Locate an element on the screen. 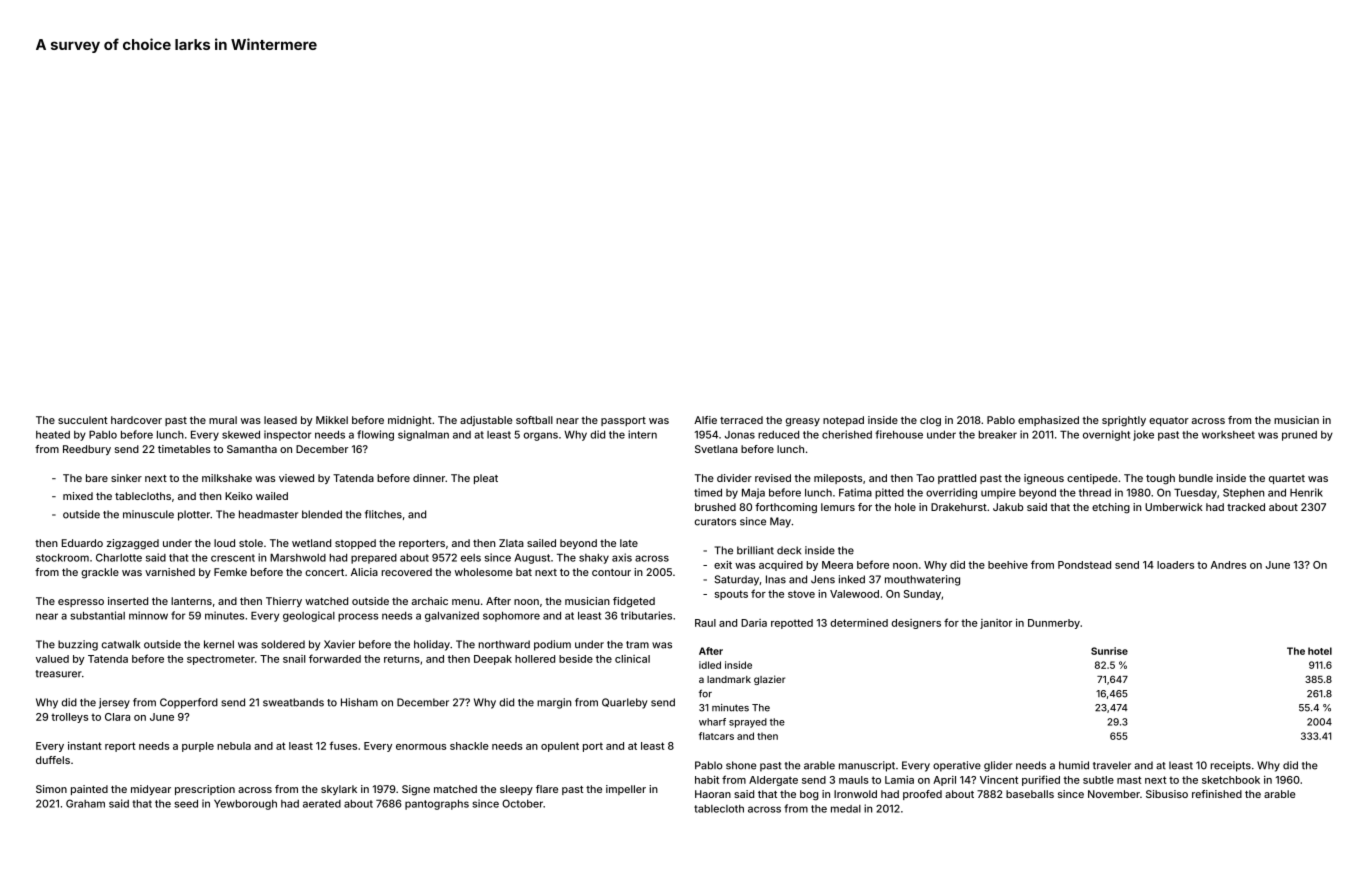 Image resolution: width=1372 pixels, height=887 pixels. hardcover is located at coordinates (136, 420).
